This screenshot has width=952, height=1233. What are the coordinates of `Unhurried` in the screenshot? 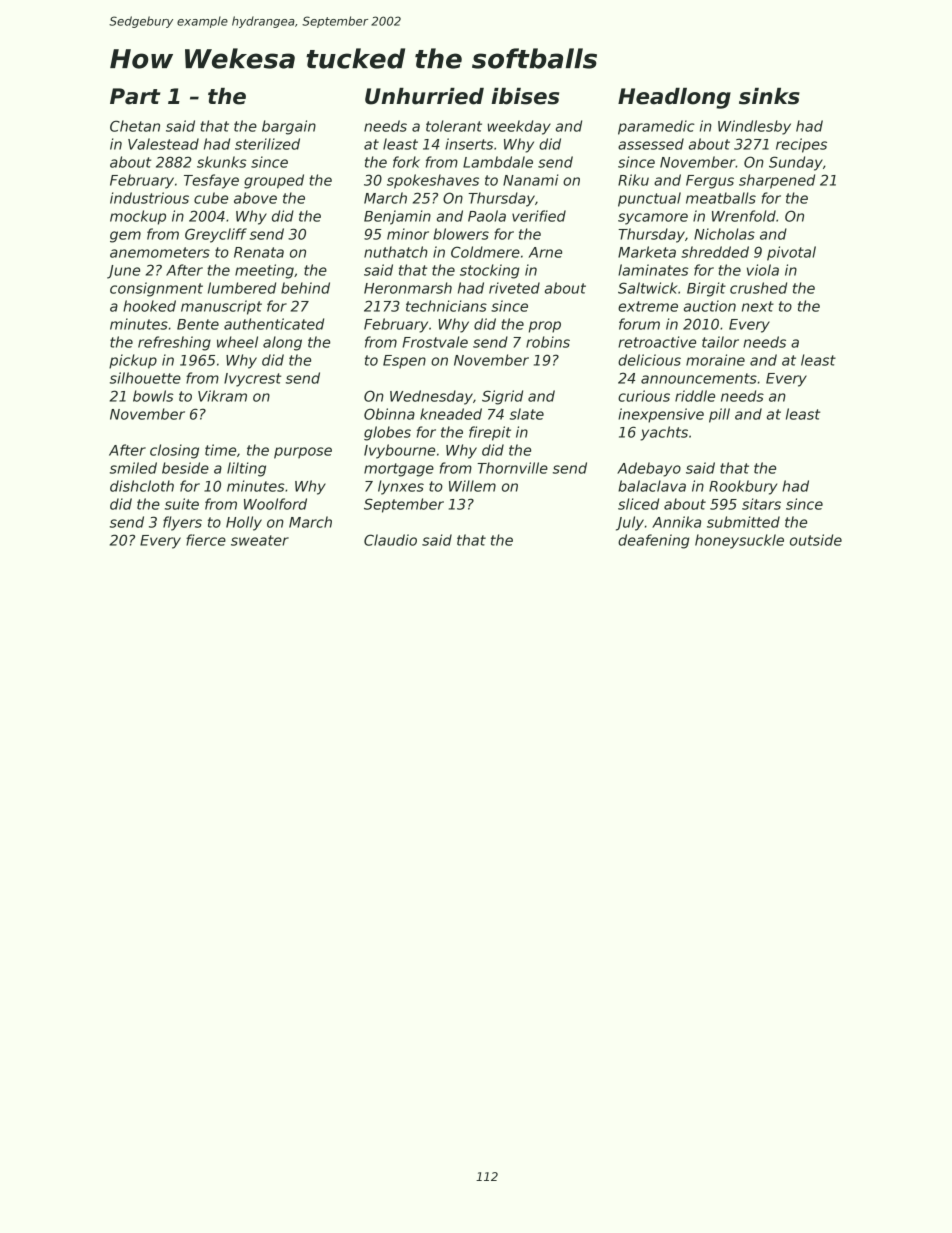 It's located at (424, 96).
